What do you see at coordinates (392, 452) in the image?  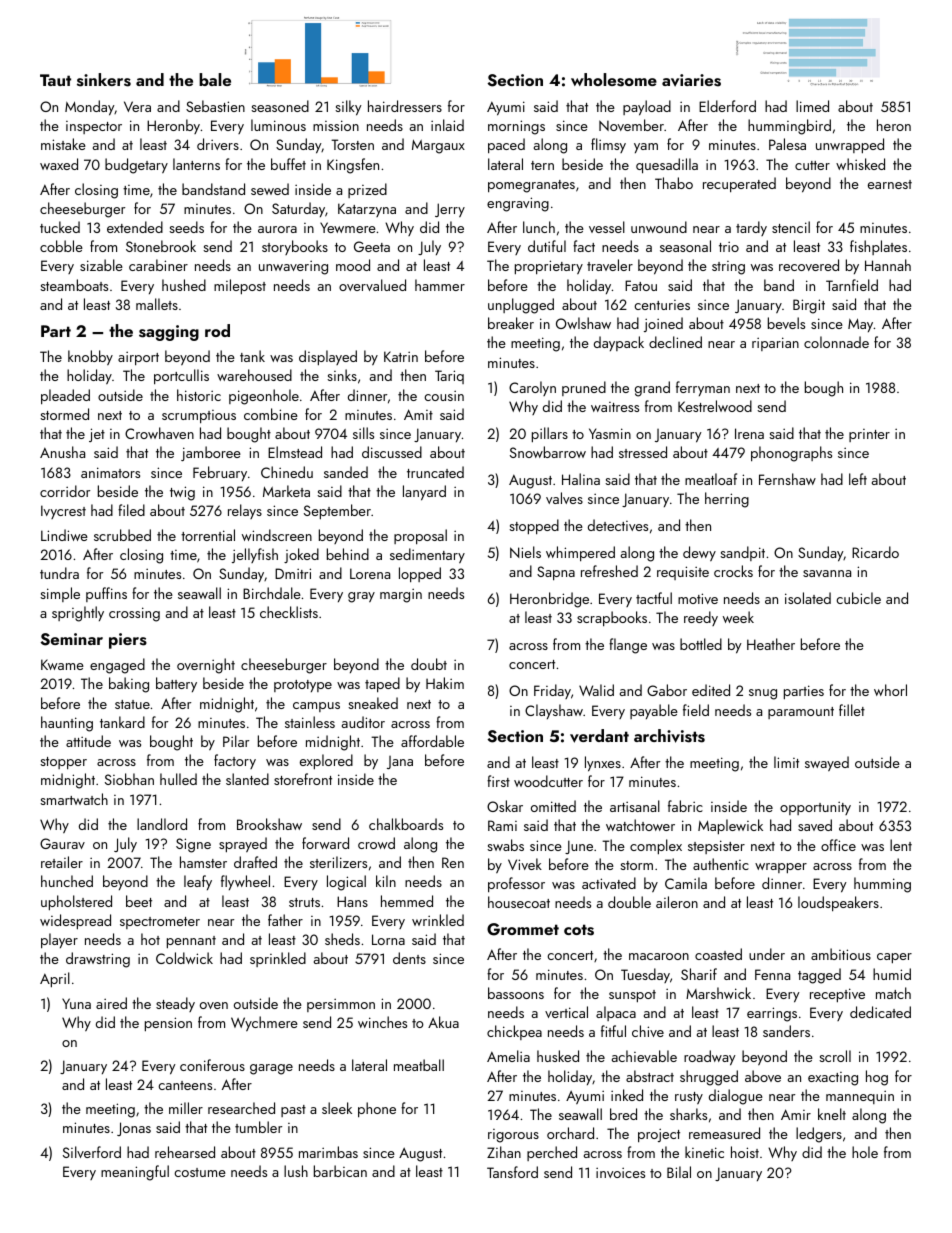 I see `discussed` at bounding box center [392, 452].
